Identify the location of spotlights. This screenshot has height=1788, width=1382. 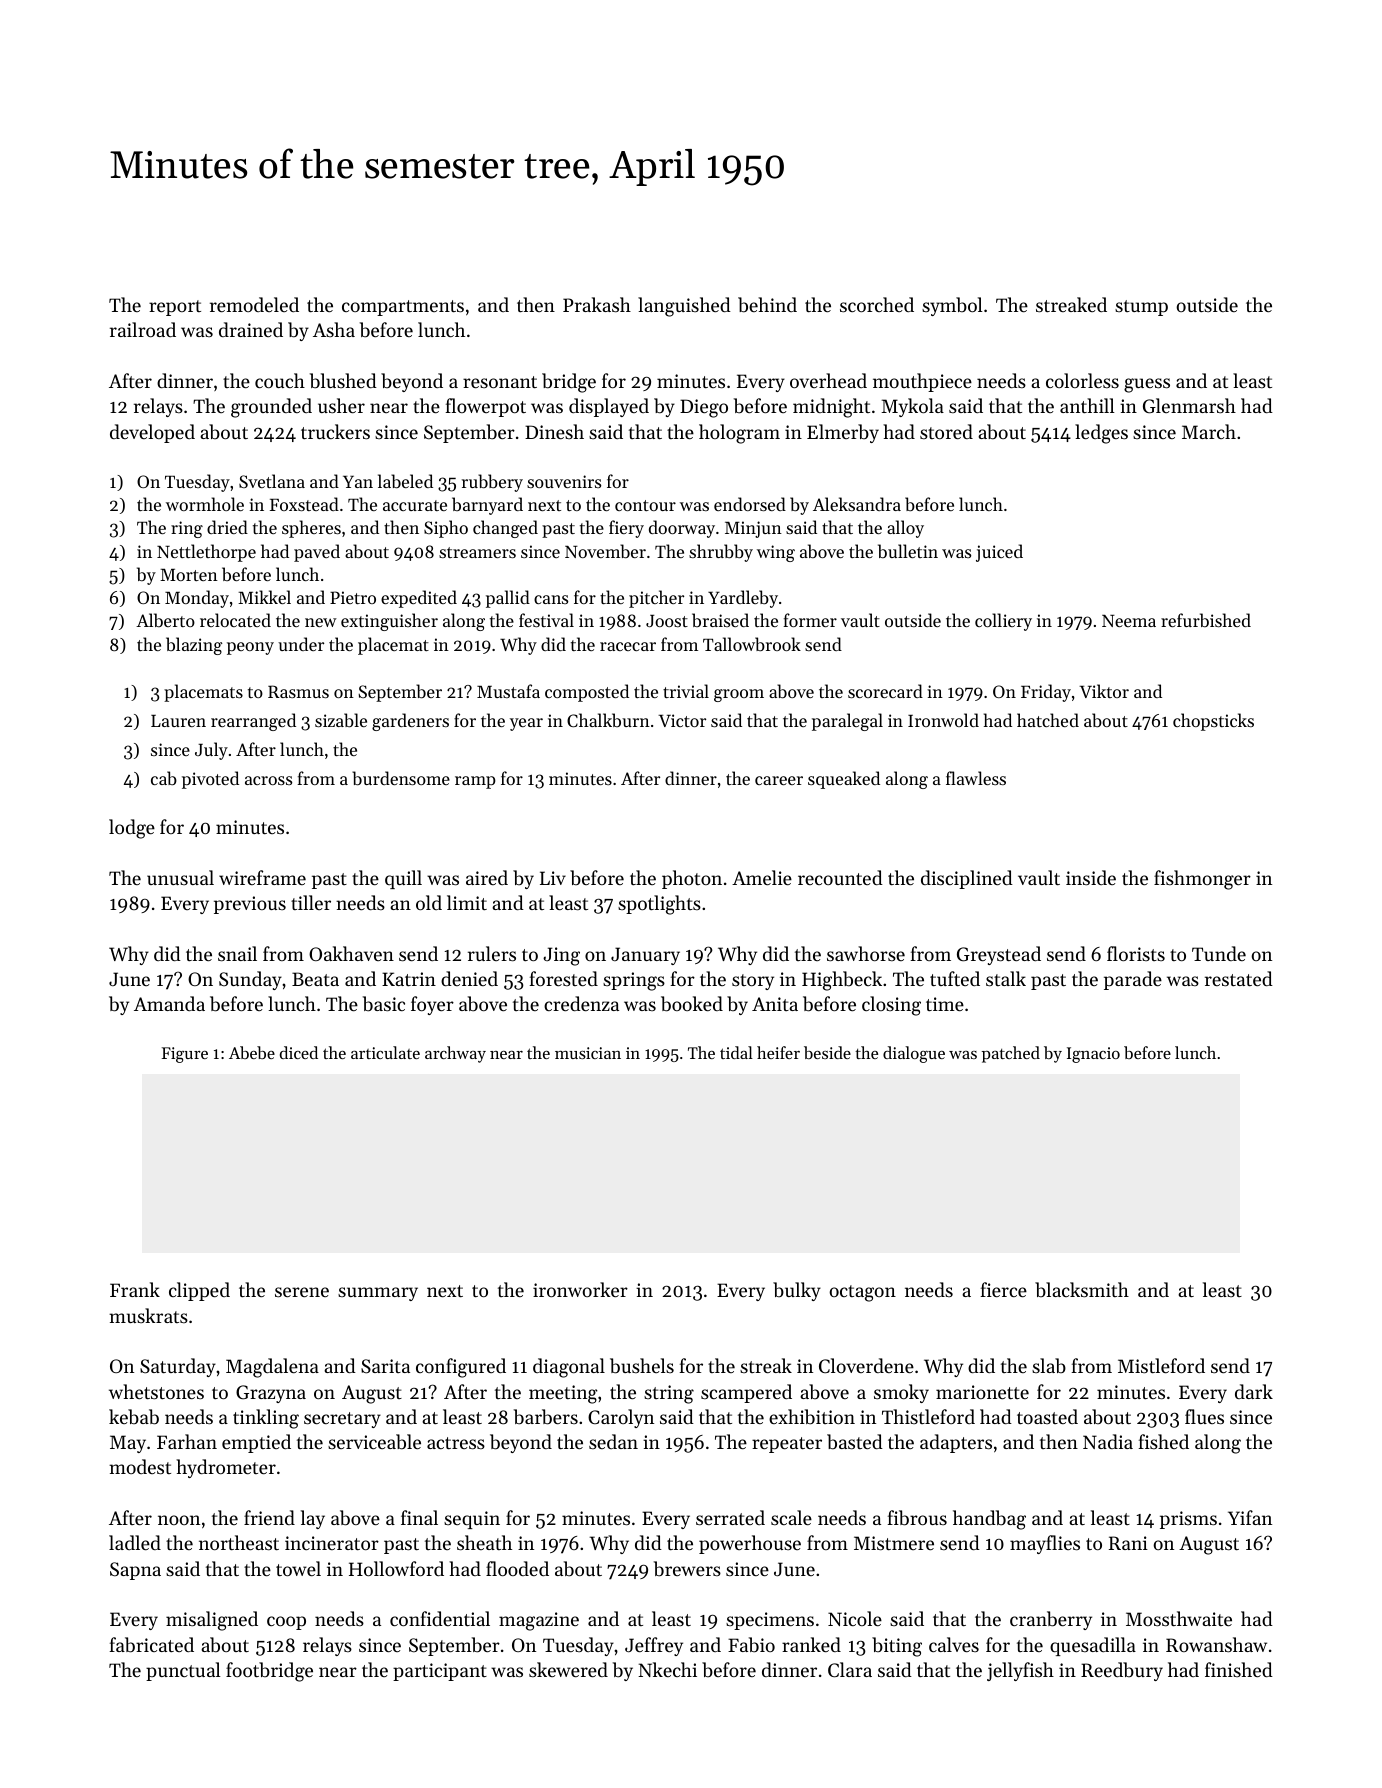
(659, 905).
